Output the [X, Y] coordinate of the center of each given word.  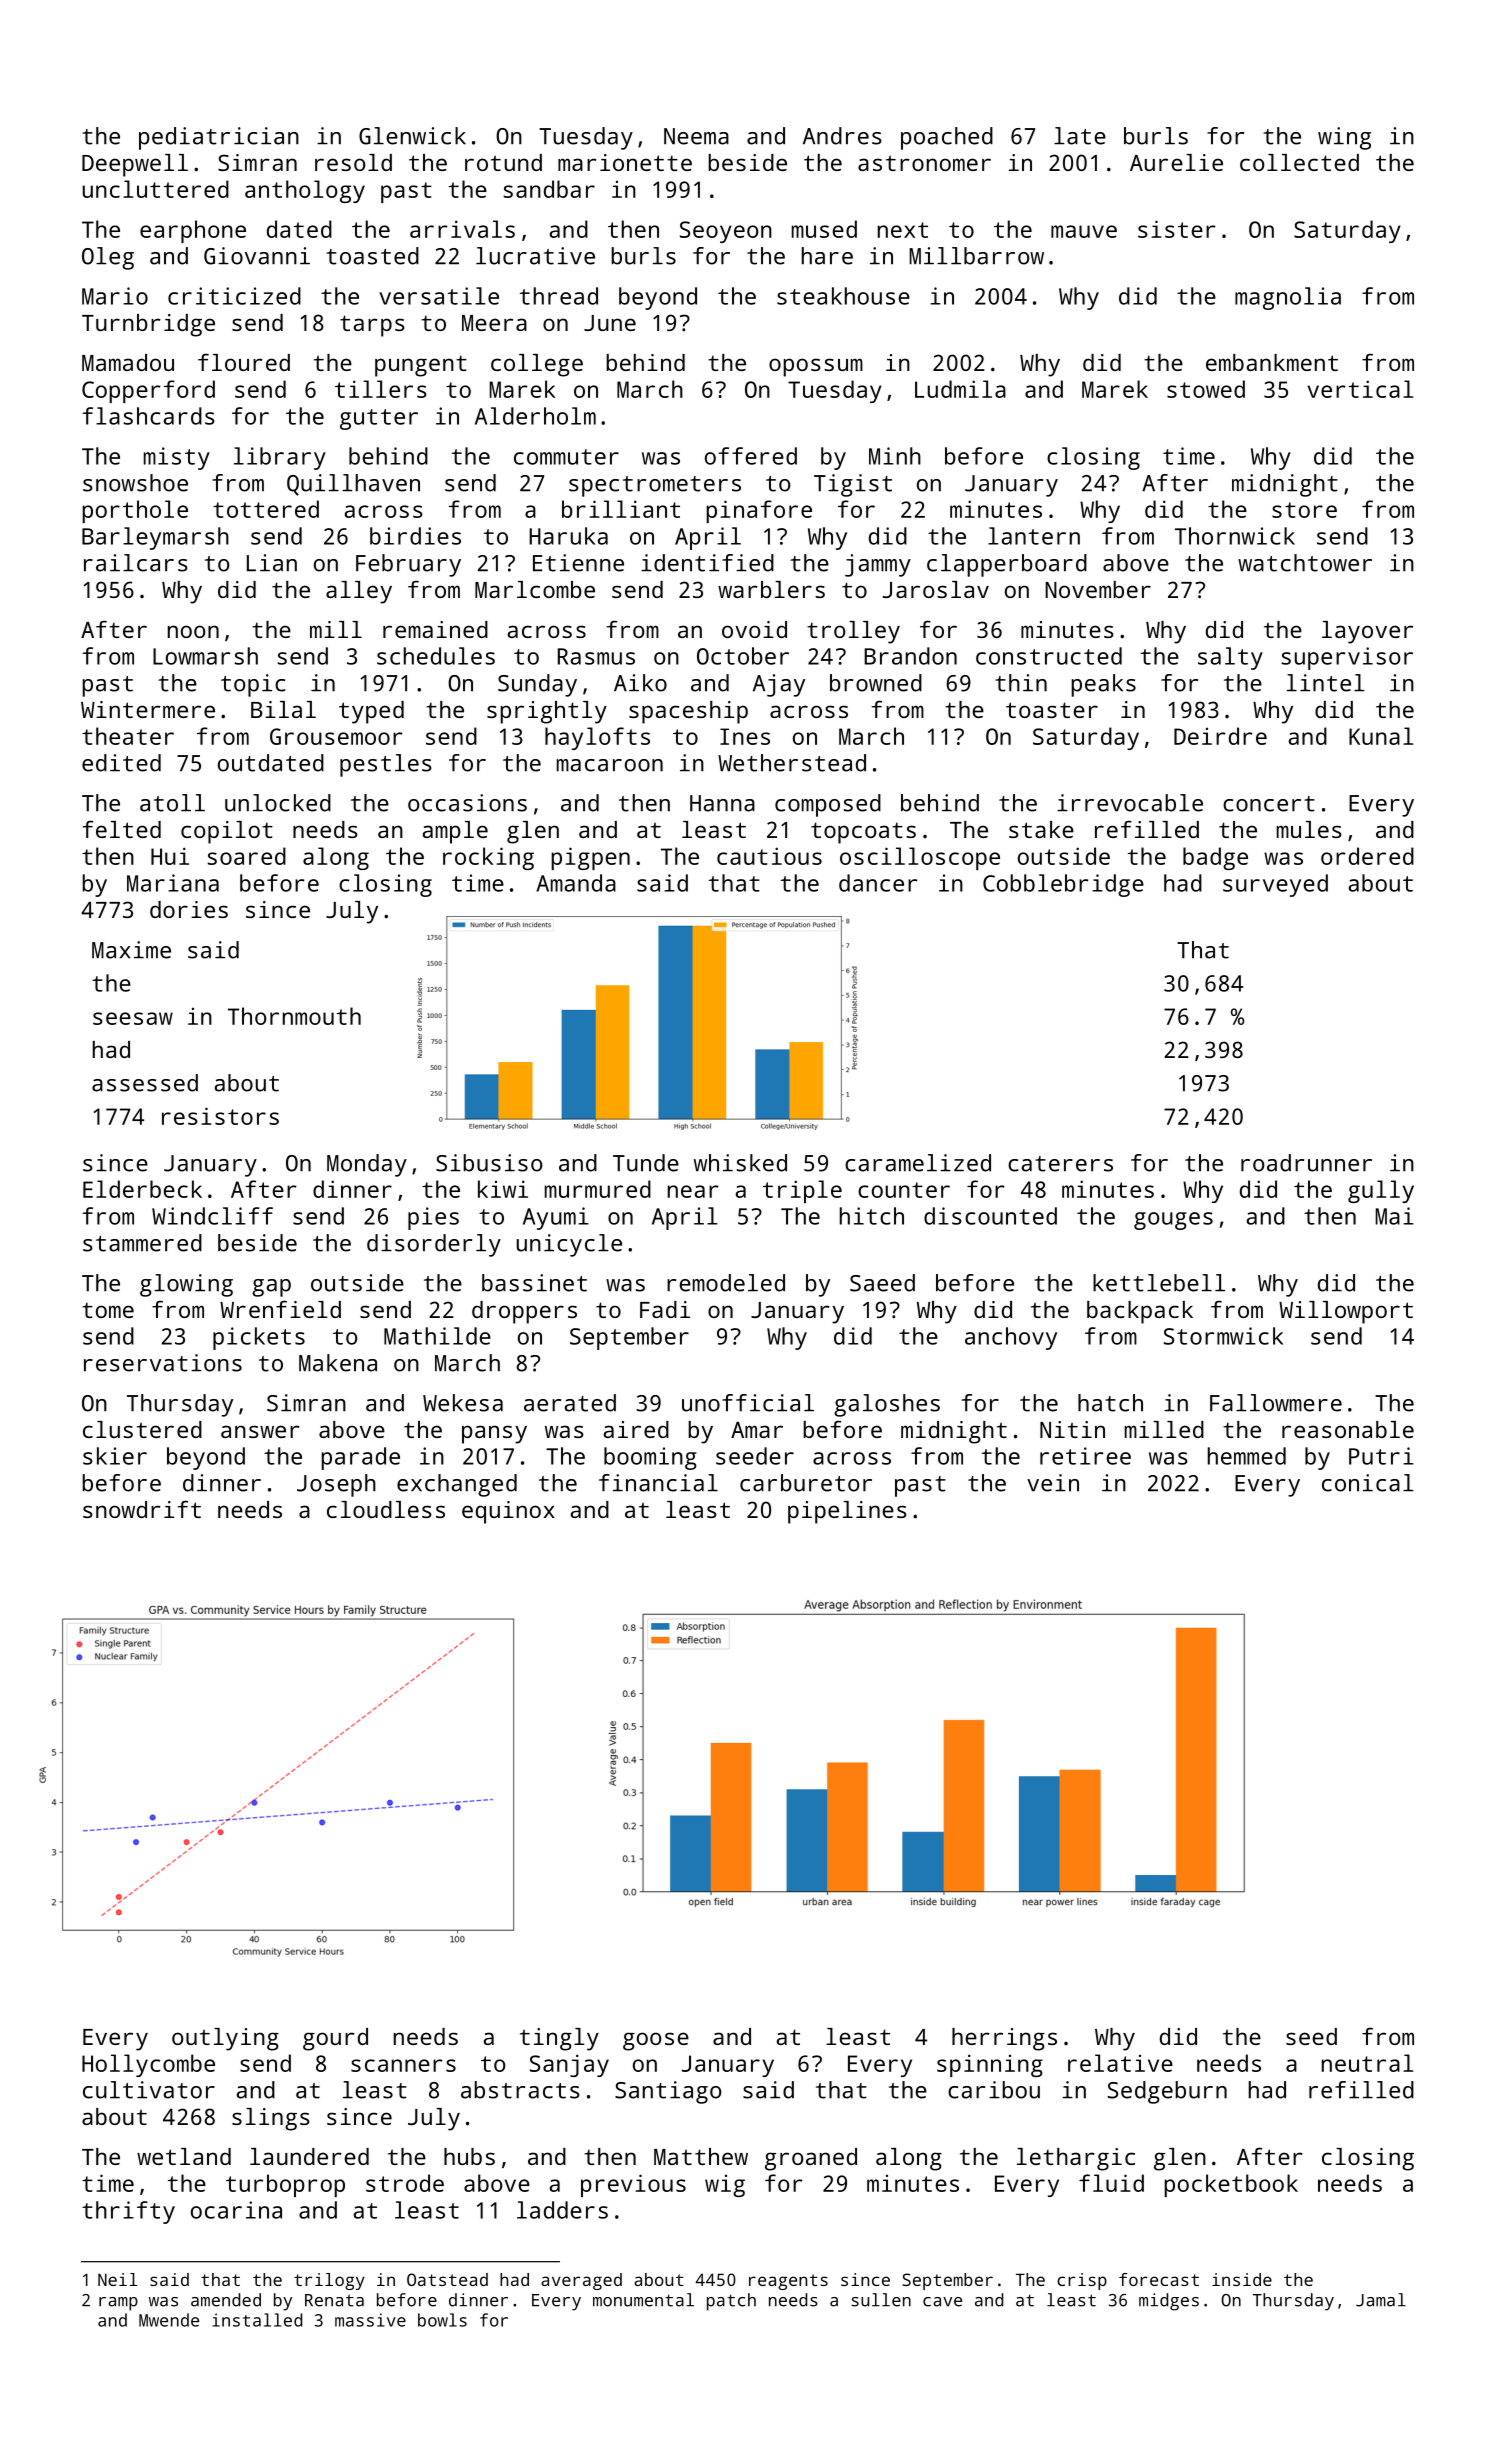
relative [1120, 2063]
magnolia [1288, 298]
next [903, 230]
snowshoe [135, 483]
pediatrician [219, 138]
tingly [559, 2039]
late [1080, 136]
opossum [816, 367]
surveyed [1275, 885]
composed [828, 805]
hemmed [1247, 1456]
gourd [335, 2039]
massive [370, 2320]
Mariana [173, 883]
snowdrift [142, 1509]
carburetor [806, 1483]
